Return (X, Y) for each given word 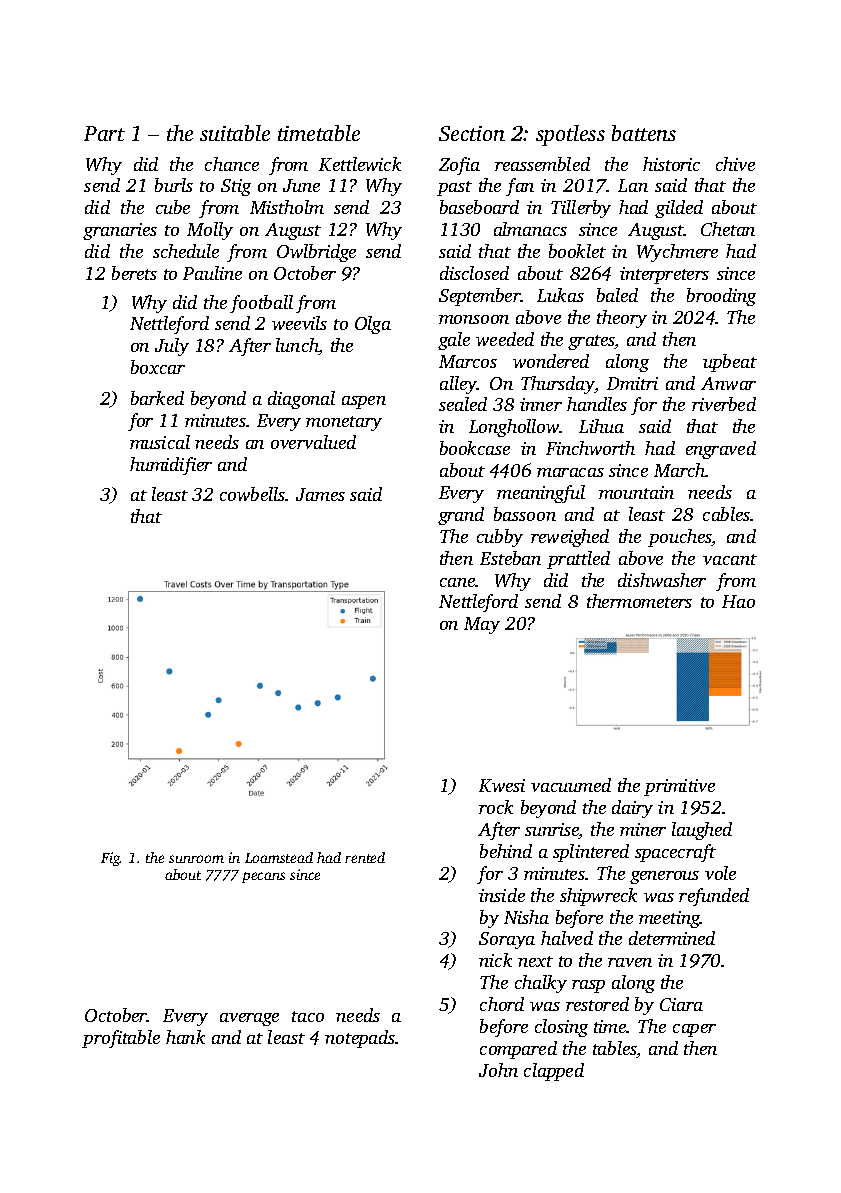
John (498, 1070)
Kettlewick (360, 164)
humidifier (171, 466)
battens (644, 133)
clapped (554, 1072)
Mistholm (287, 207)
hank (185, 1037)
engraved (721, 450)
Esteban (510, 558)
